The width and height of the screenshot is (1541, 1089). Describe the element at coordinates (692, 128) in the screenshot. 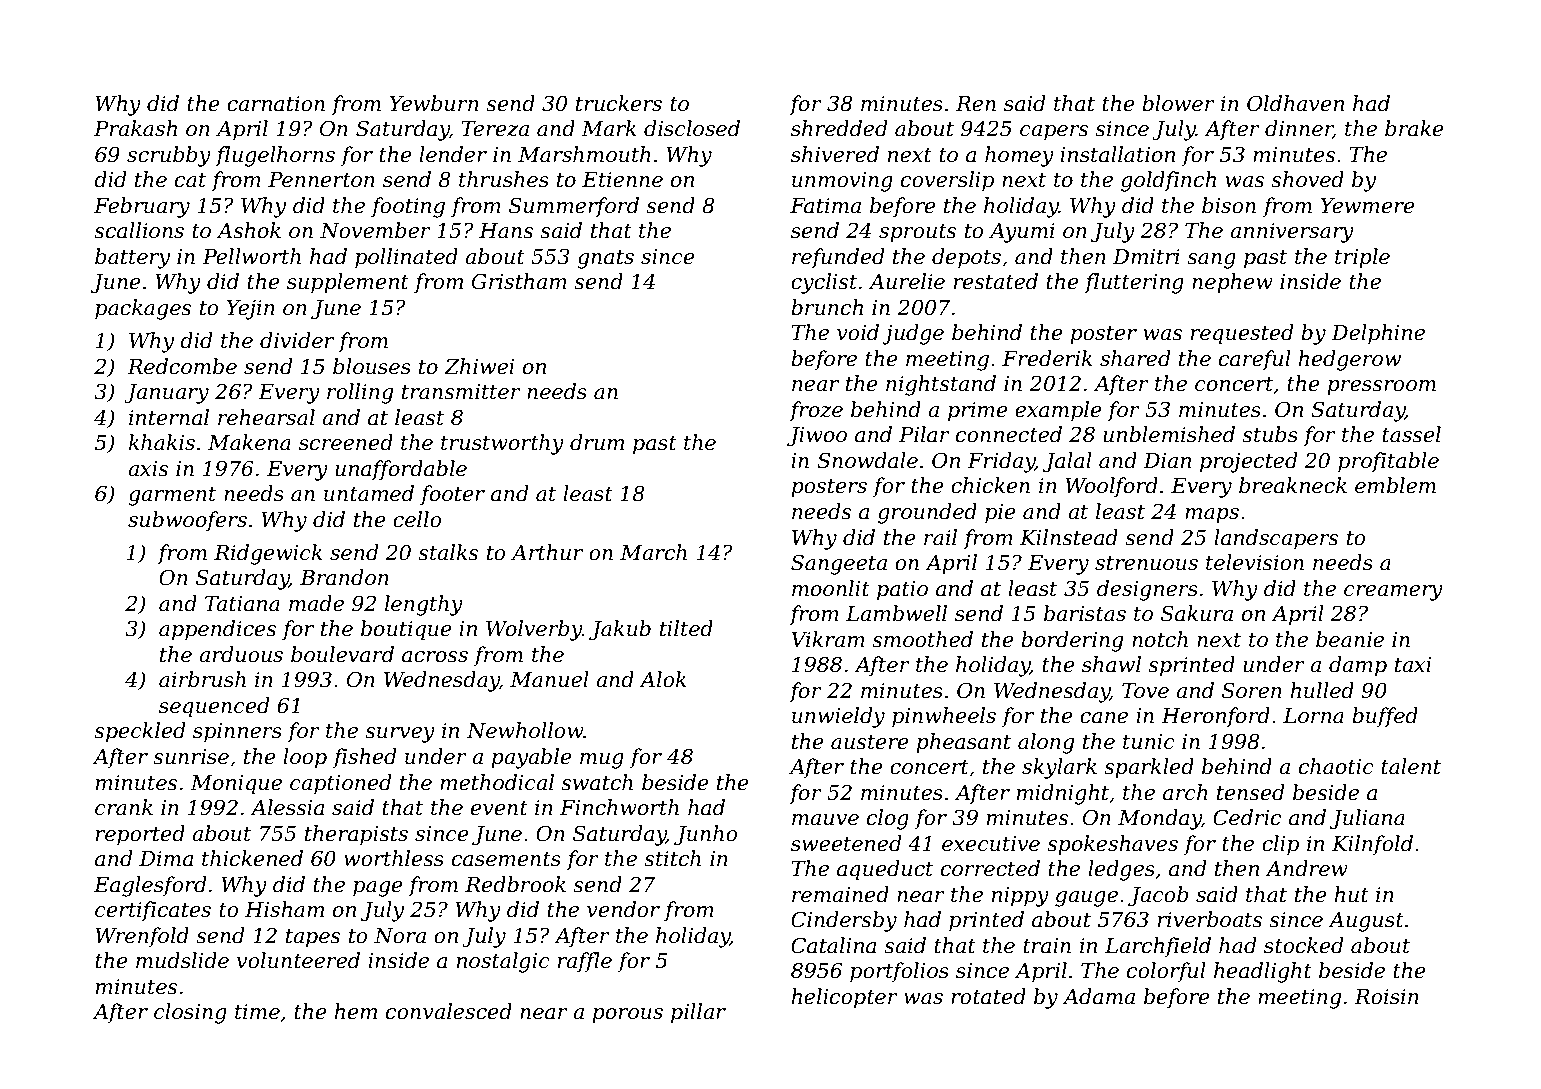

I see `disclosed` at that location.
